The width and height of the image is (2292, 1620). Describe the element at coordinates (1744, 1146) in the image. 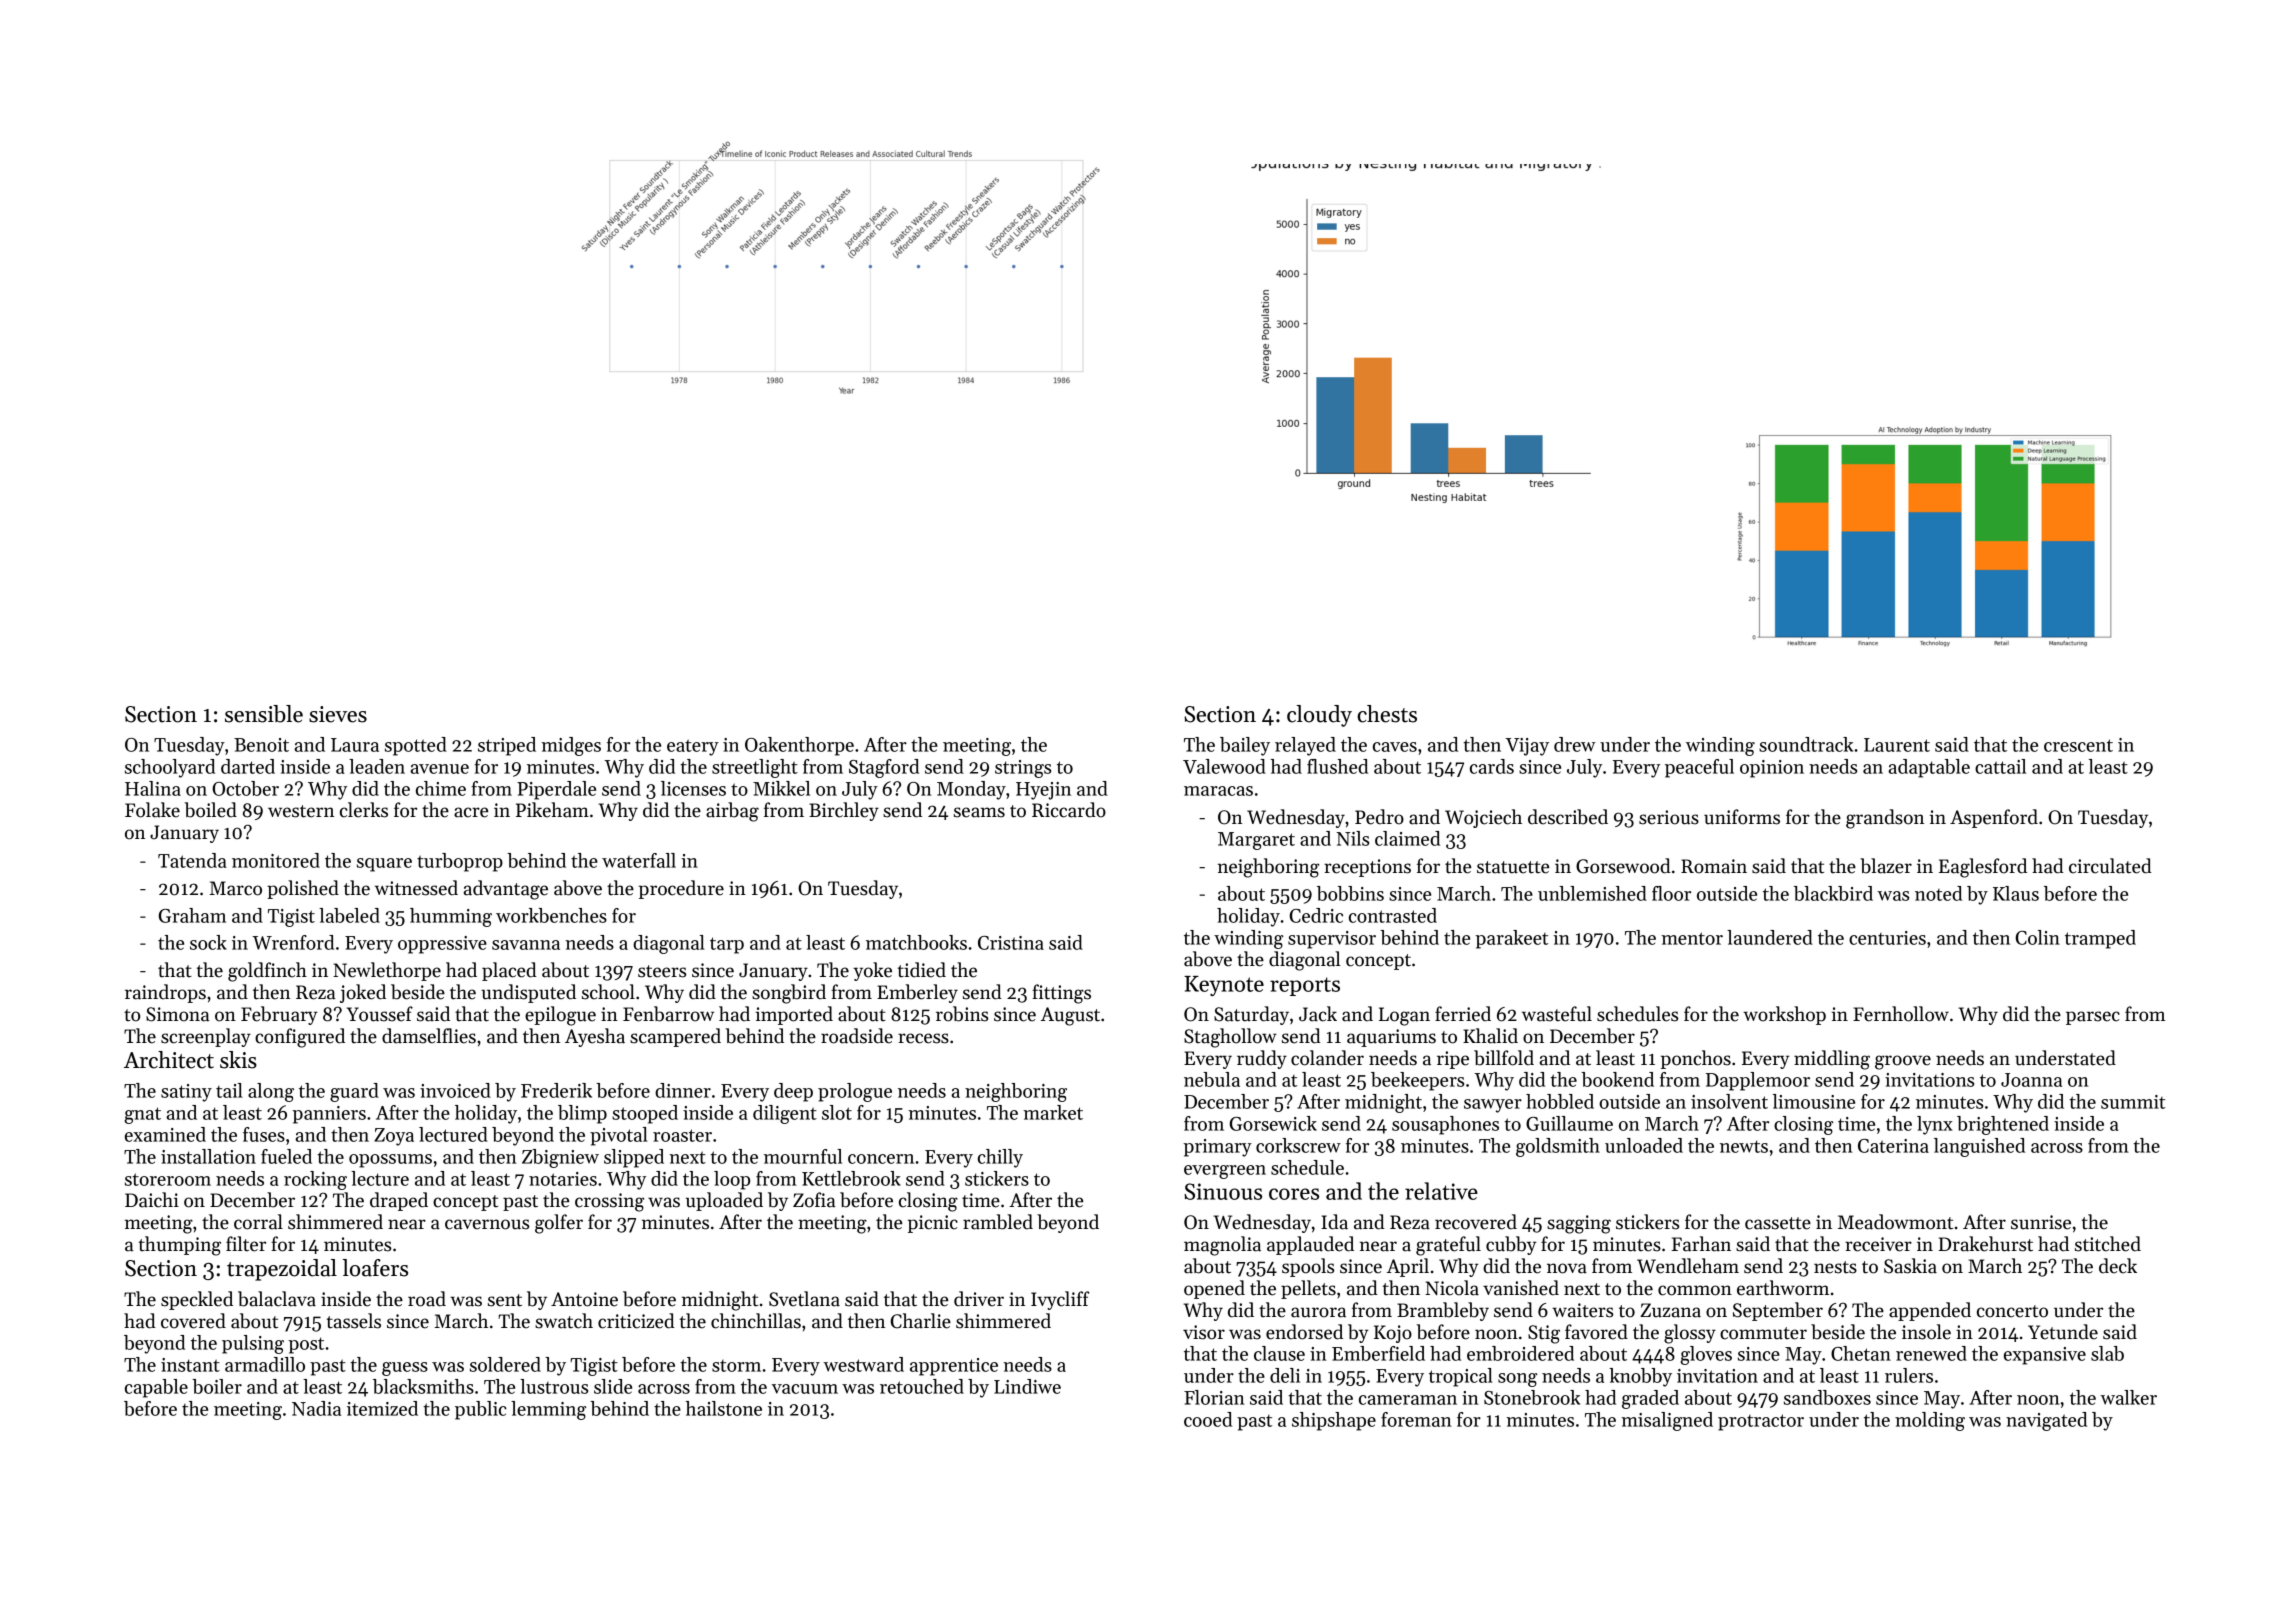

I see `newts` at that location.
